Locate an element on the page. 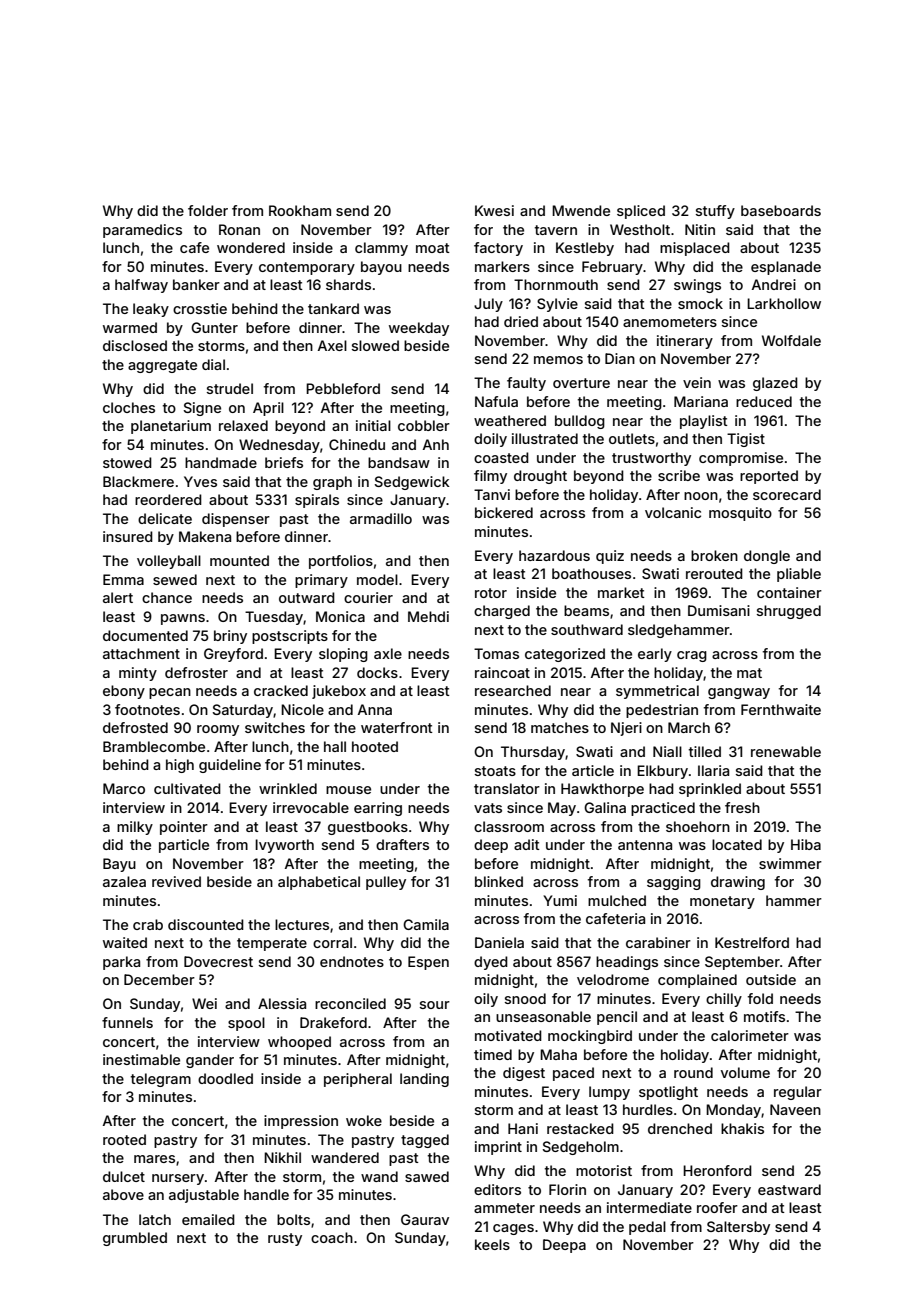  spliced is located at coordinates (641, 212).
